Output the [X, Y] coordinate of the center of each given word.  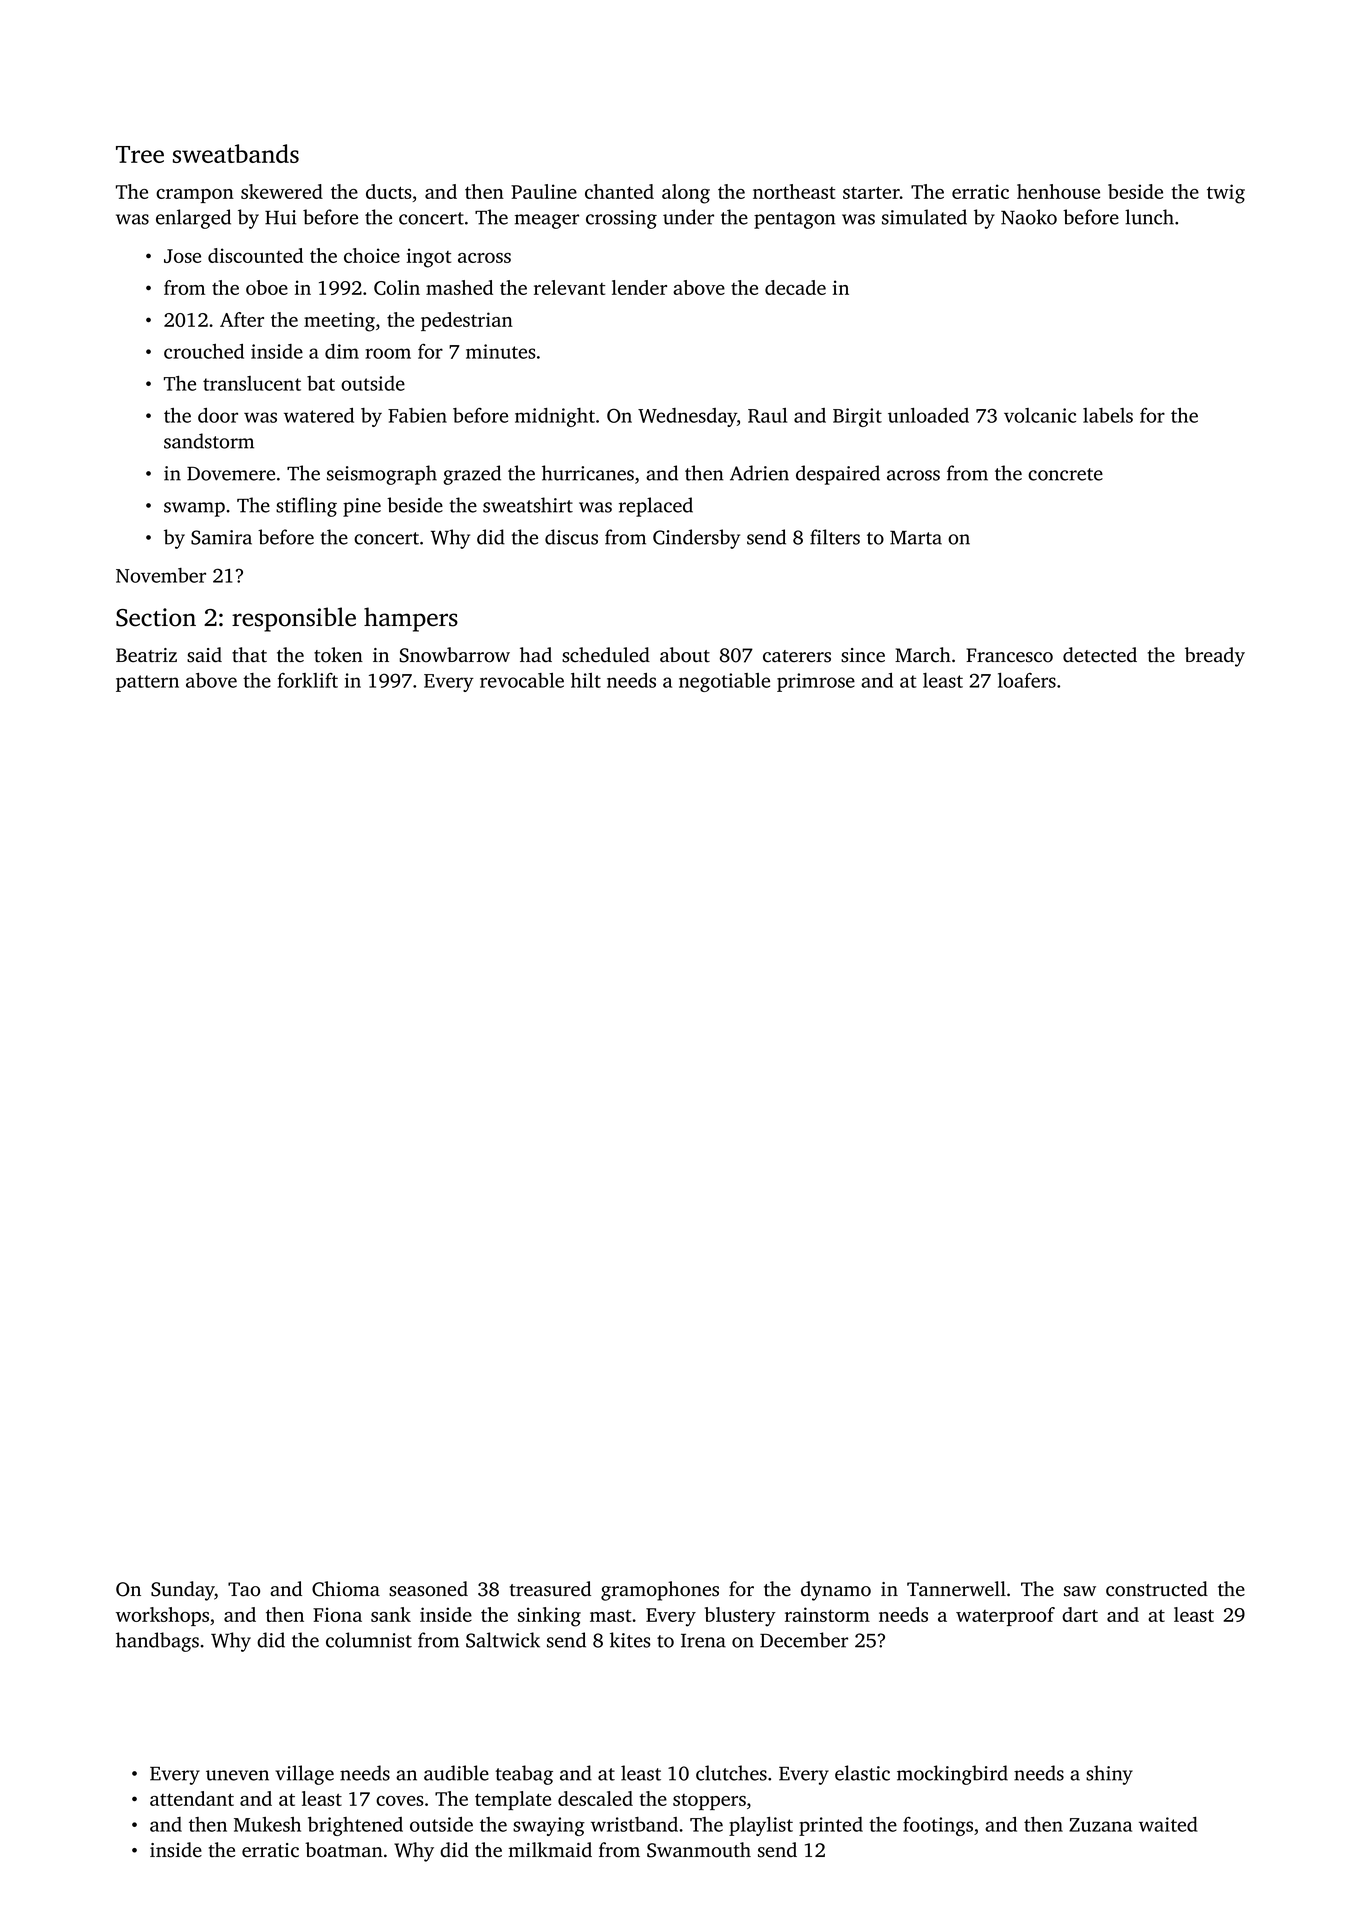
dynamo [836, 1591]
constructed [1157, 1589]
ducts [388, 191]
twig [1226, 194]
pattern [147, 683]
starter [871, 192]
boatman [344, 1850]
